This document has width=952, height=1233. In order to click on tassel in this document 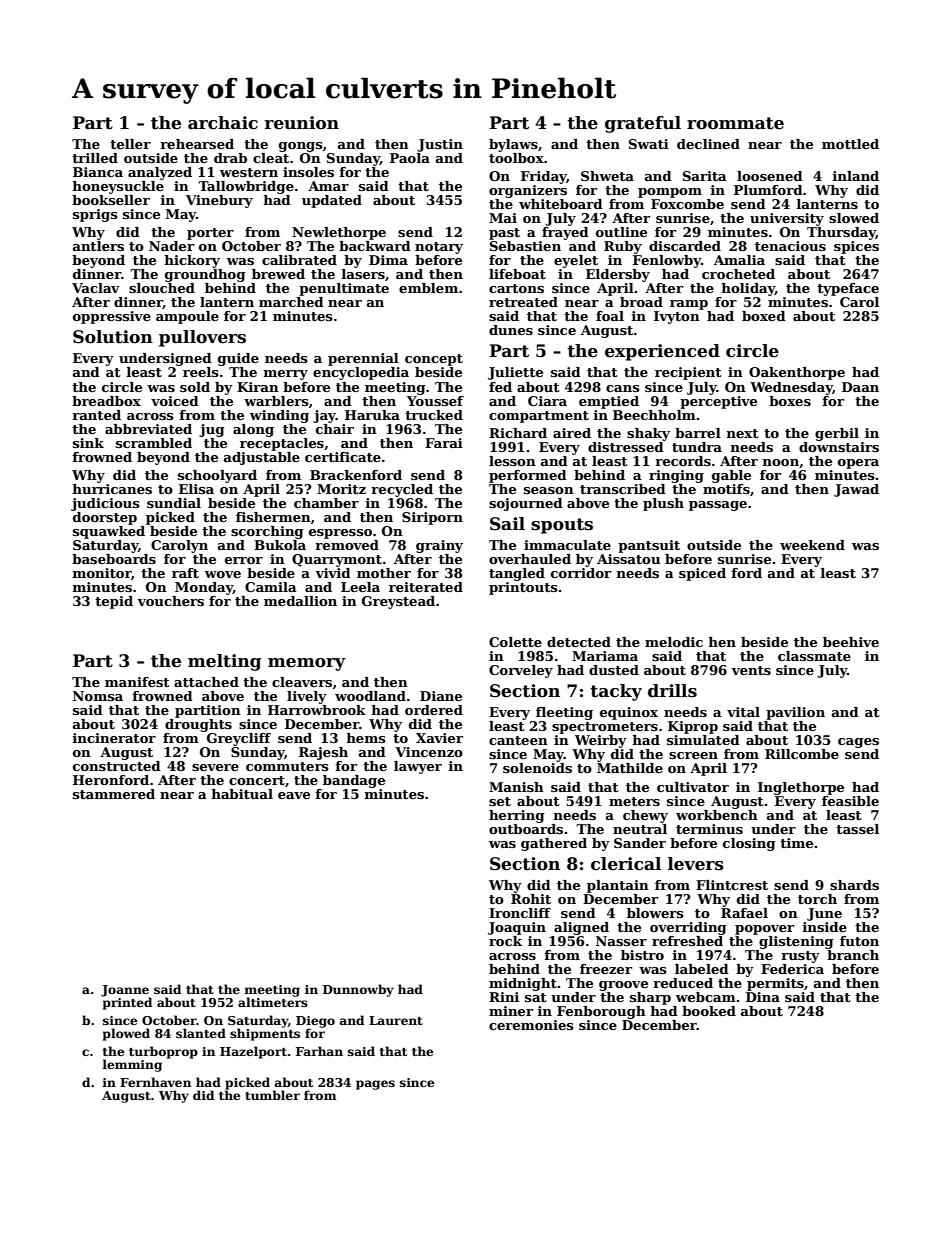, I will do `click(857, 829)`.
